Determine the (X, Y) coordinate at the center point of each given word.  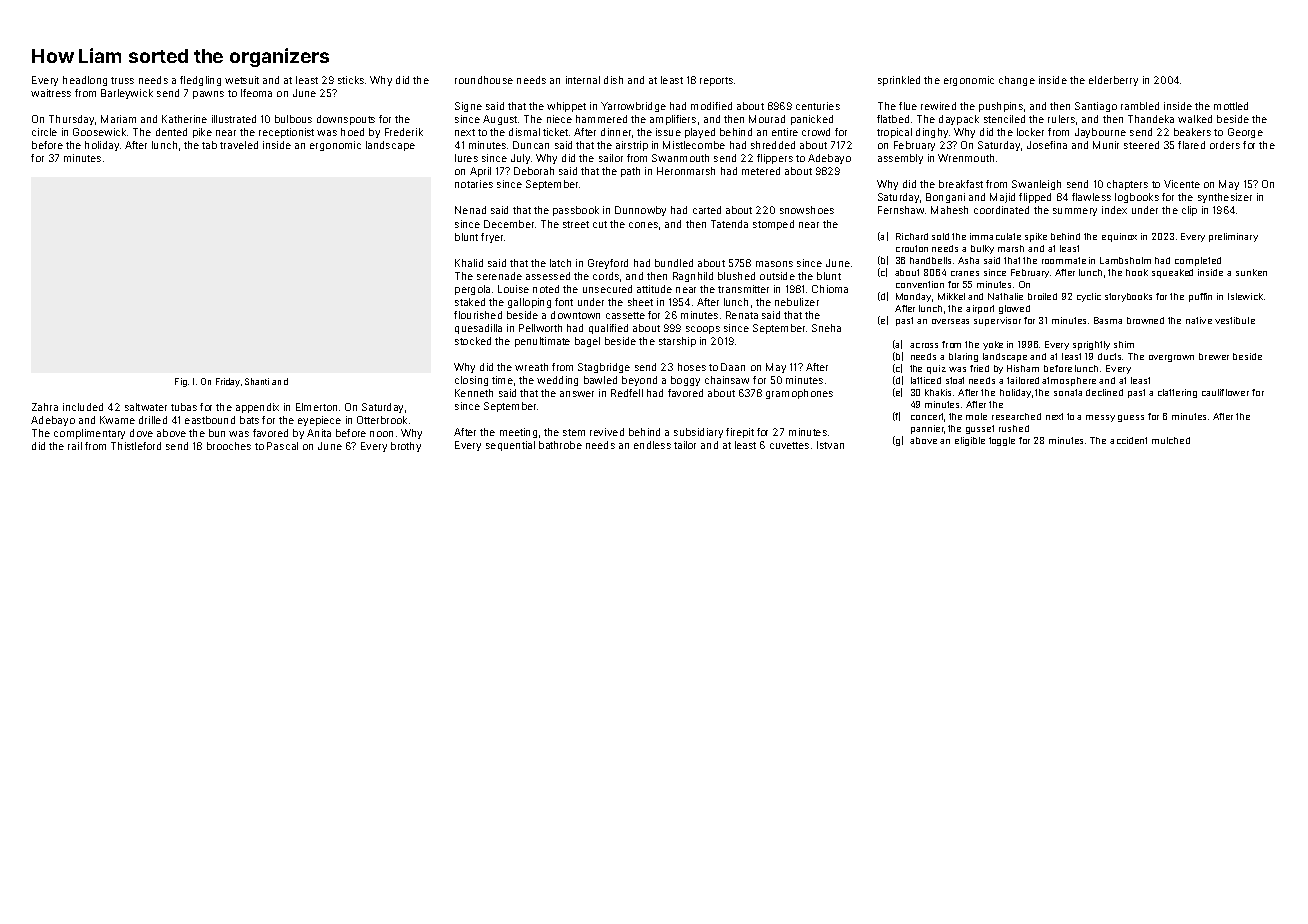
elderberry (1113, 81)
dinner (616, 132)
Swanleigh (1036, 185)
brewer (1214, 356)
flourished (478, 315)
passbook (576, 211)
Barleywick (127, 94)
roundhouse (484, 80)
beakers (1192, 132)
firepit (740, 433)
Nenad (470, 210)
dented (171, 132)
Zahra (45, 407)
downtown (575, 315)
